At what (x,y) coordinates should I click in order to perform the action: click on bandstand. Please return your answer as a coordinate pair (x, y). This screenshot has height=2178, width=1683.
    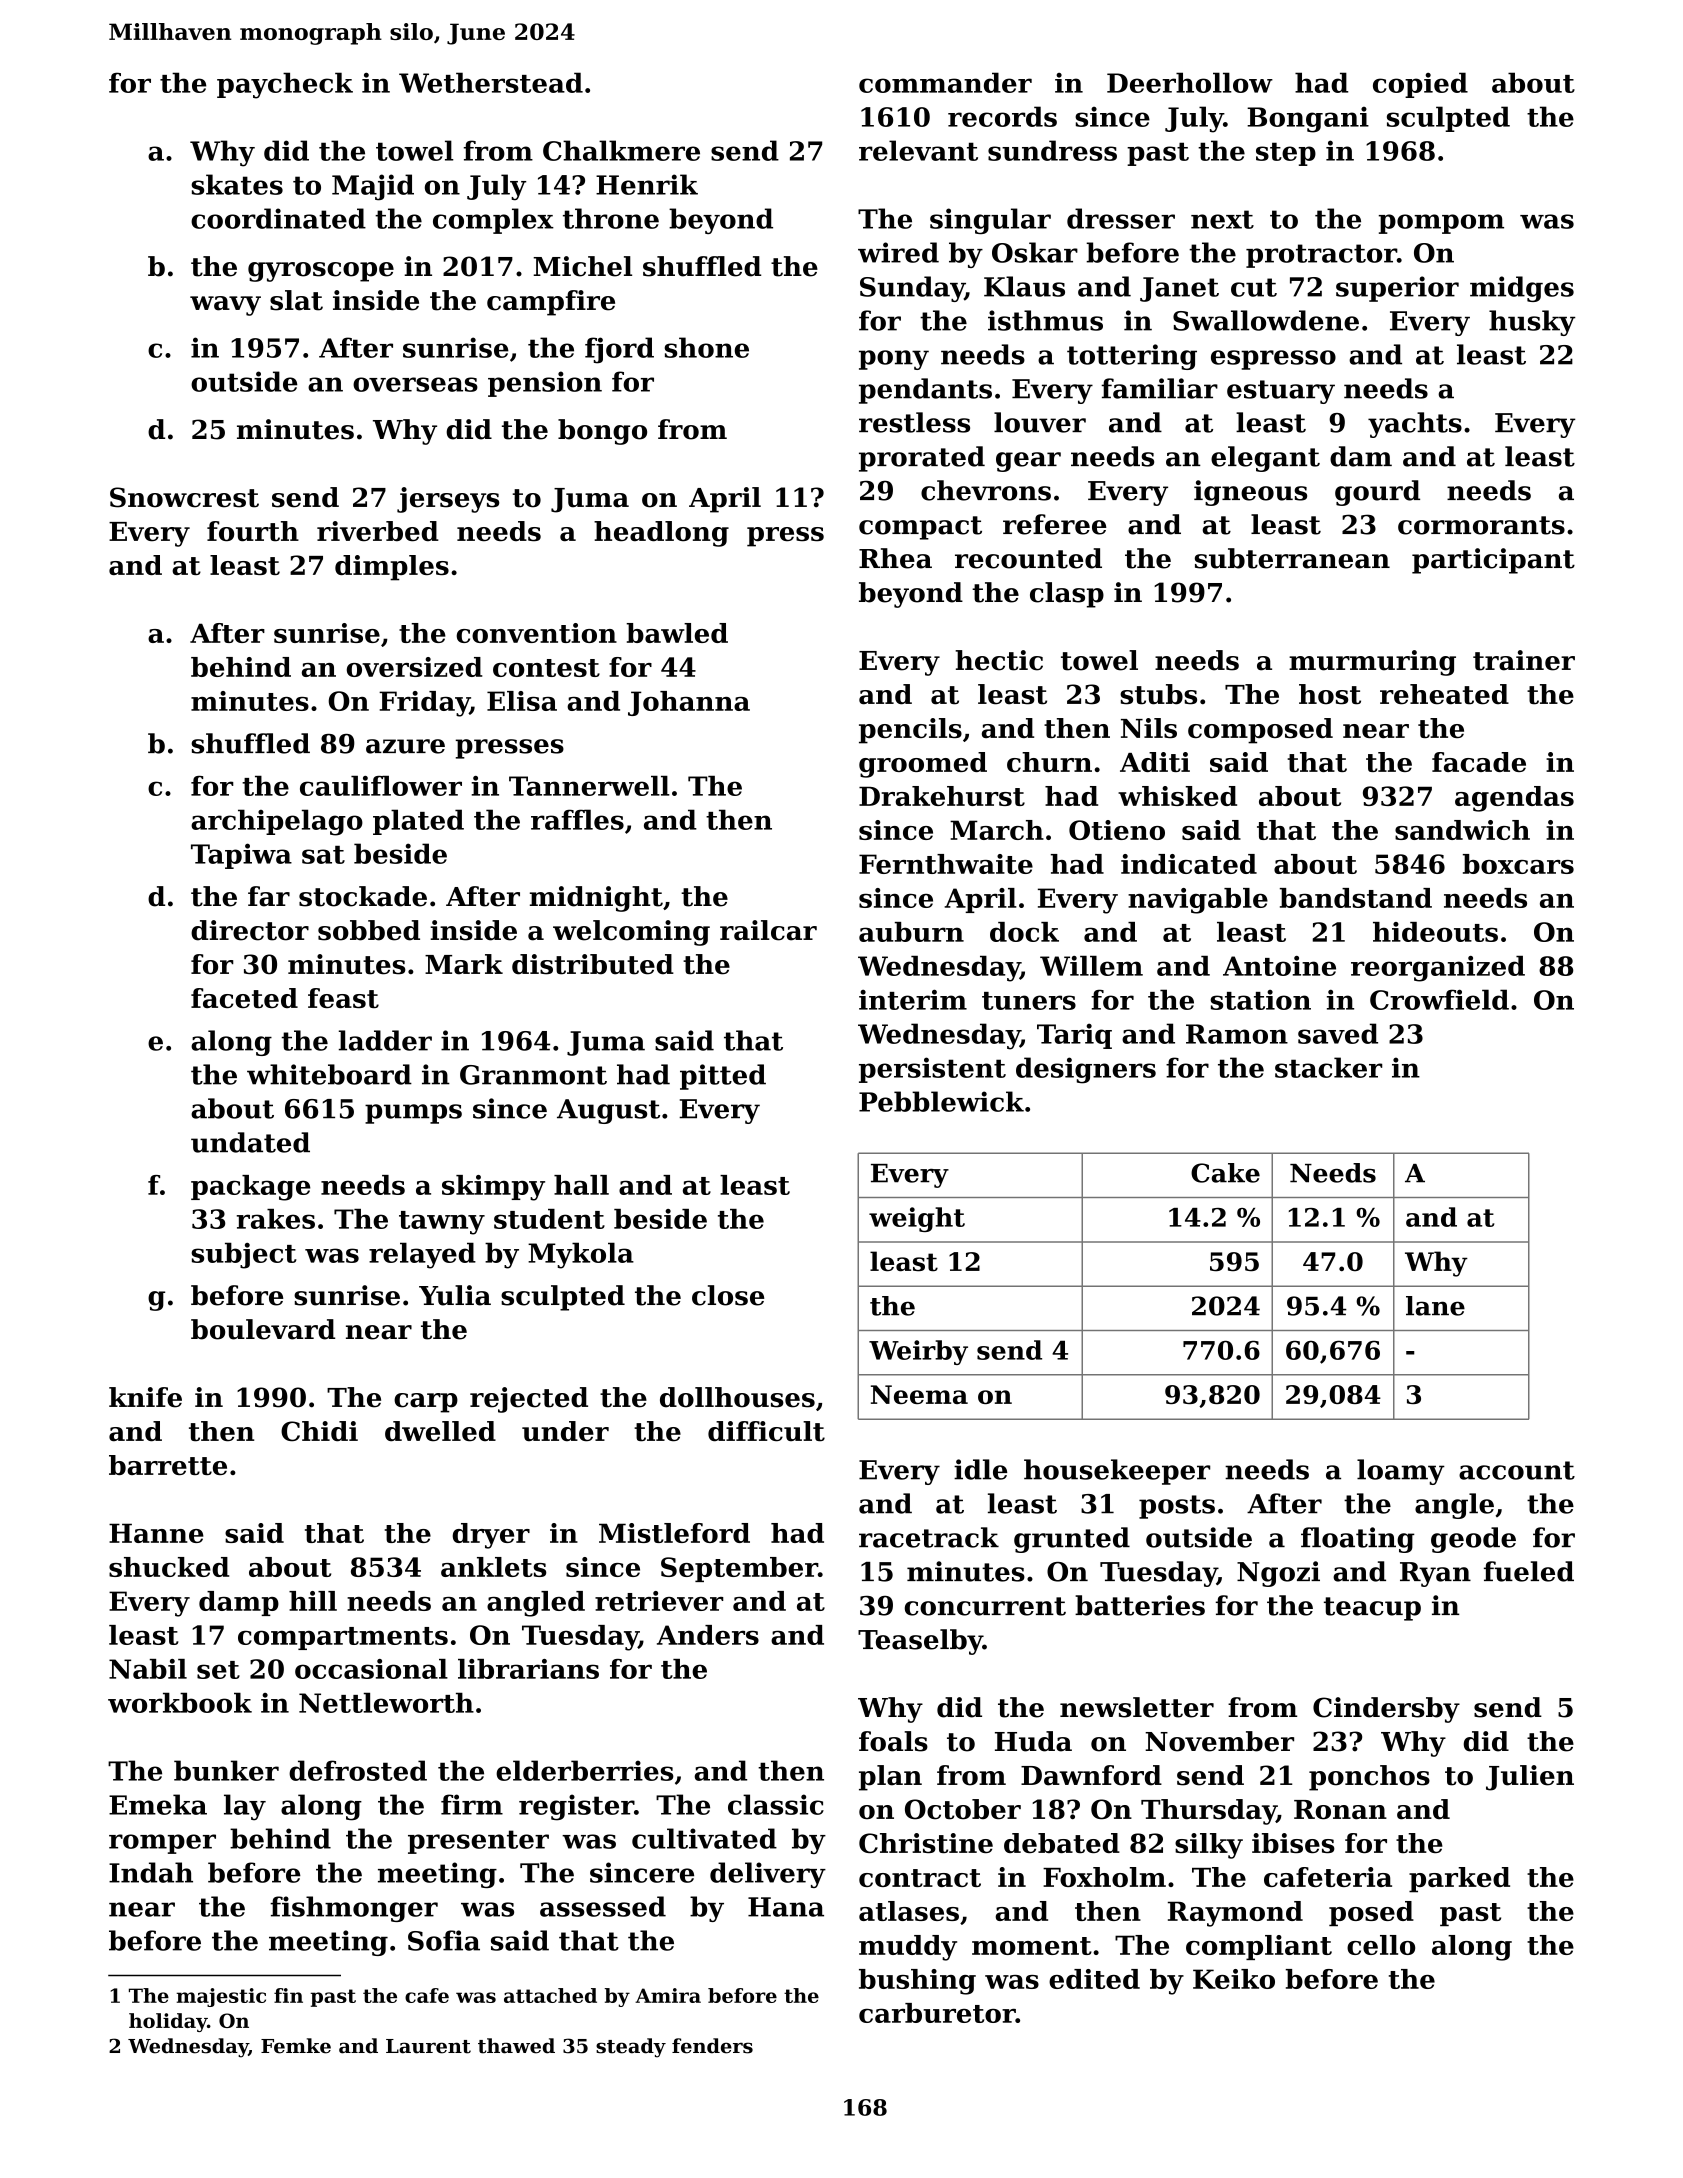
    Looking at the image, I should click on (1356, 898).
